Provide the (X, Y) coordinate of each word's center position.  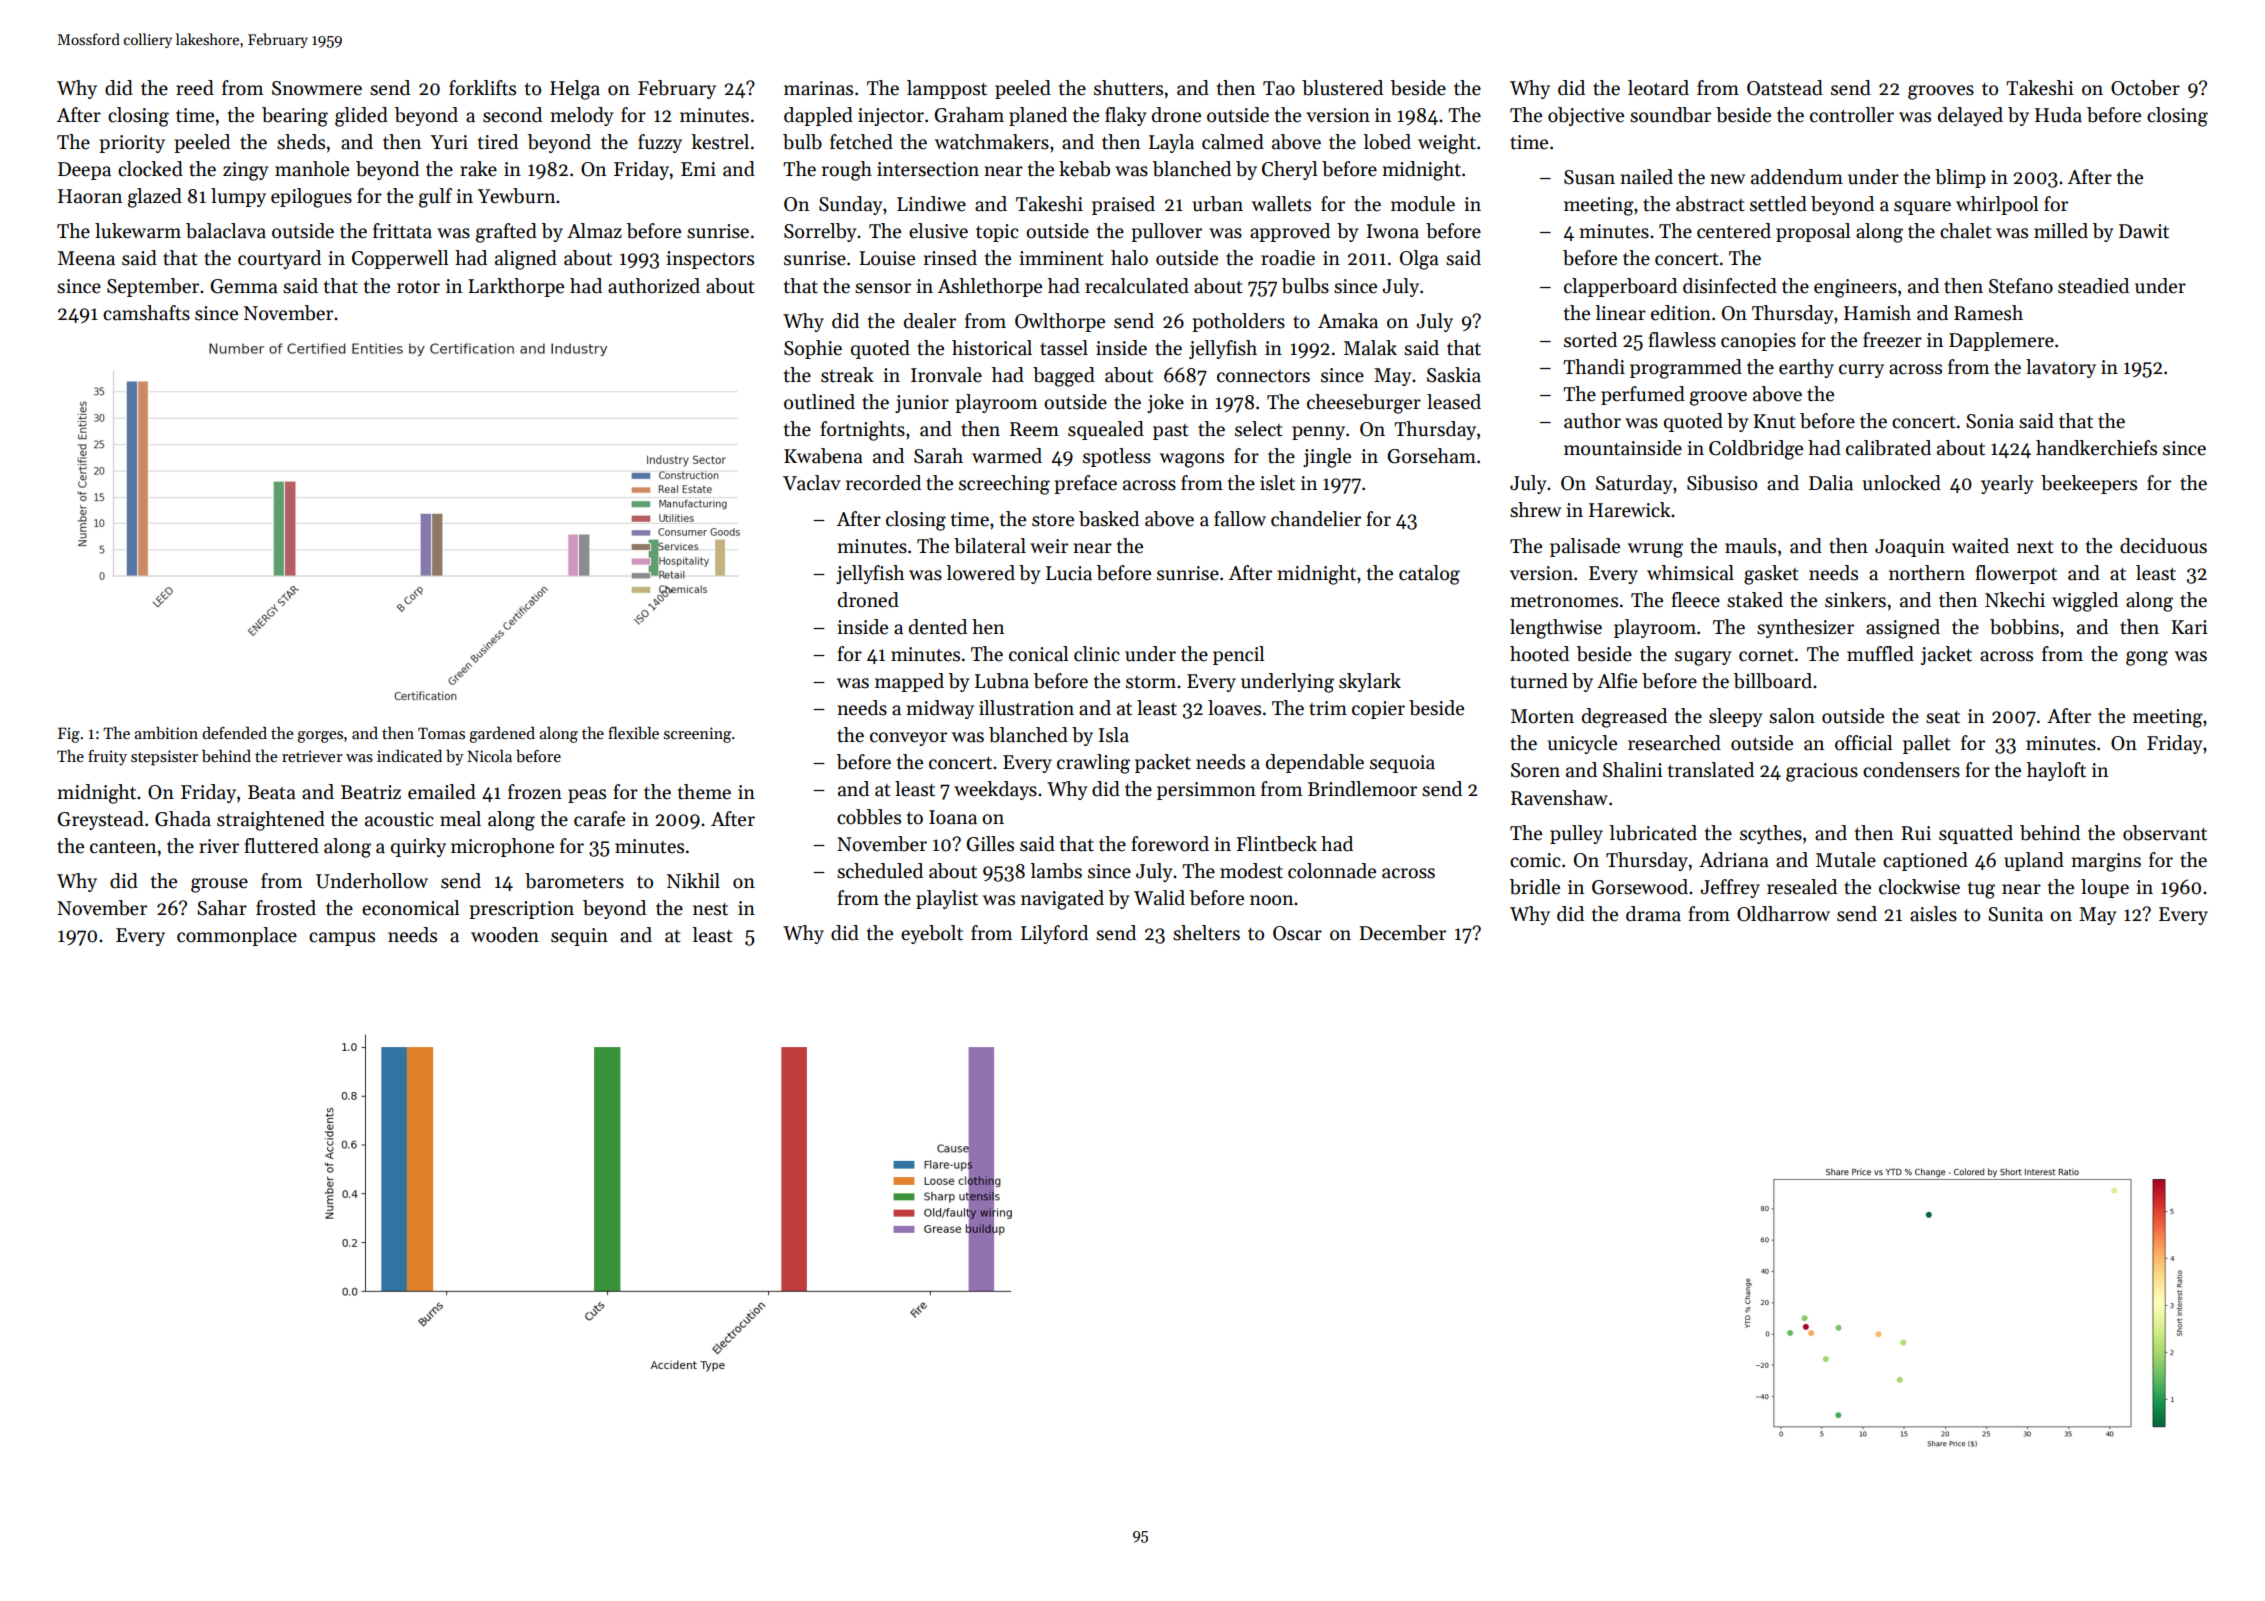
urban (1218, 204)
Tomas (441, 733)
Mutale (1846, 860)
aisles (1933, 914)
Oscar (1297, 933)
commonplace (237, 936)
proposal (1813, 232)
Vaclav (812, 483)
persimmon (1206, 791)
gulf (435, 198)
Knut (1774, 421)
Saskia (1454, 375)
